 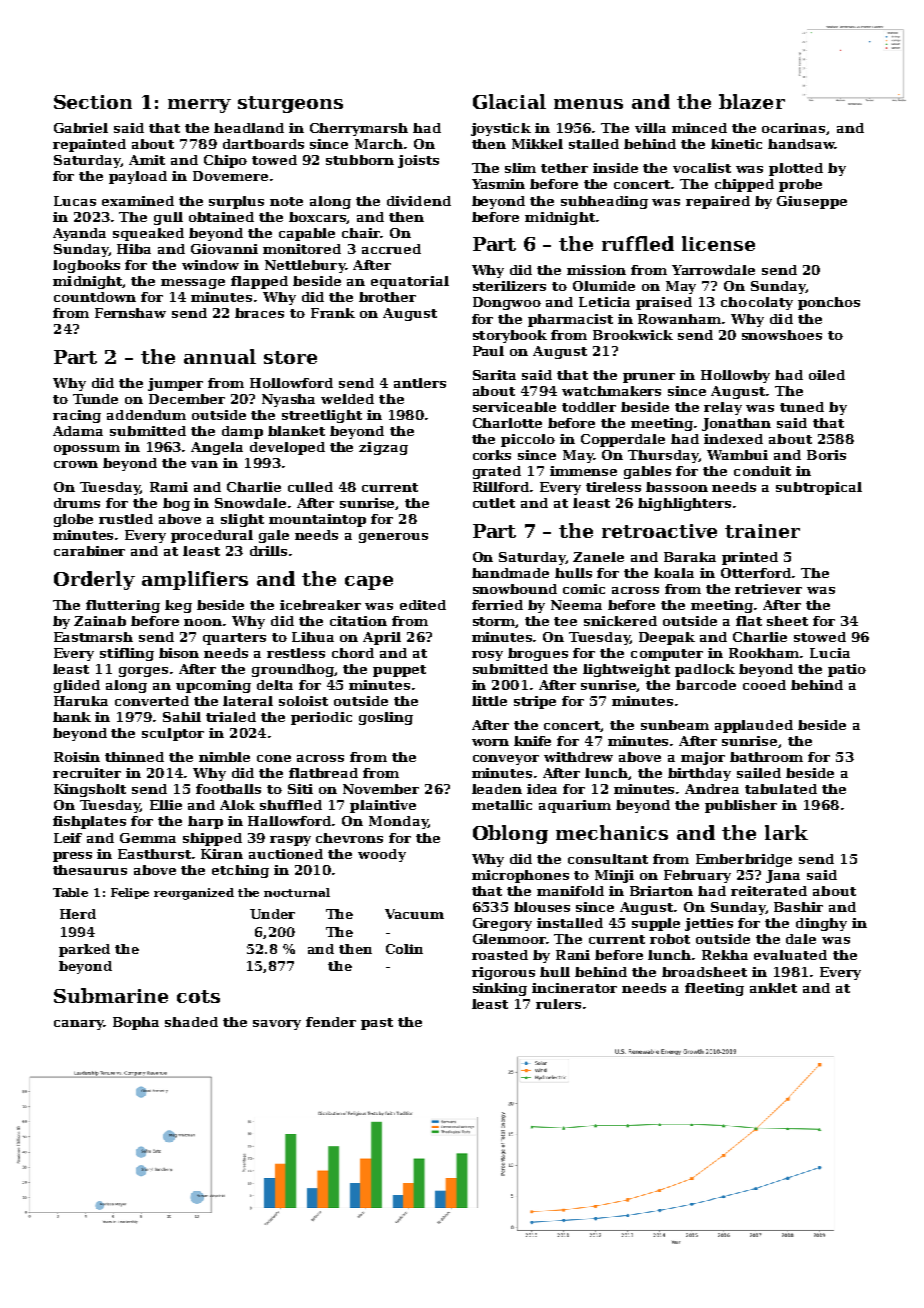 What do you see at coordinates (754, 726) in the screenshot?
I see `applauded` at bounding box center [754, 726].
